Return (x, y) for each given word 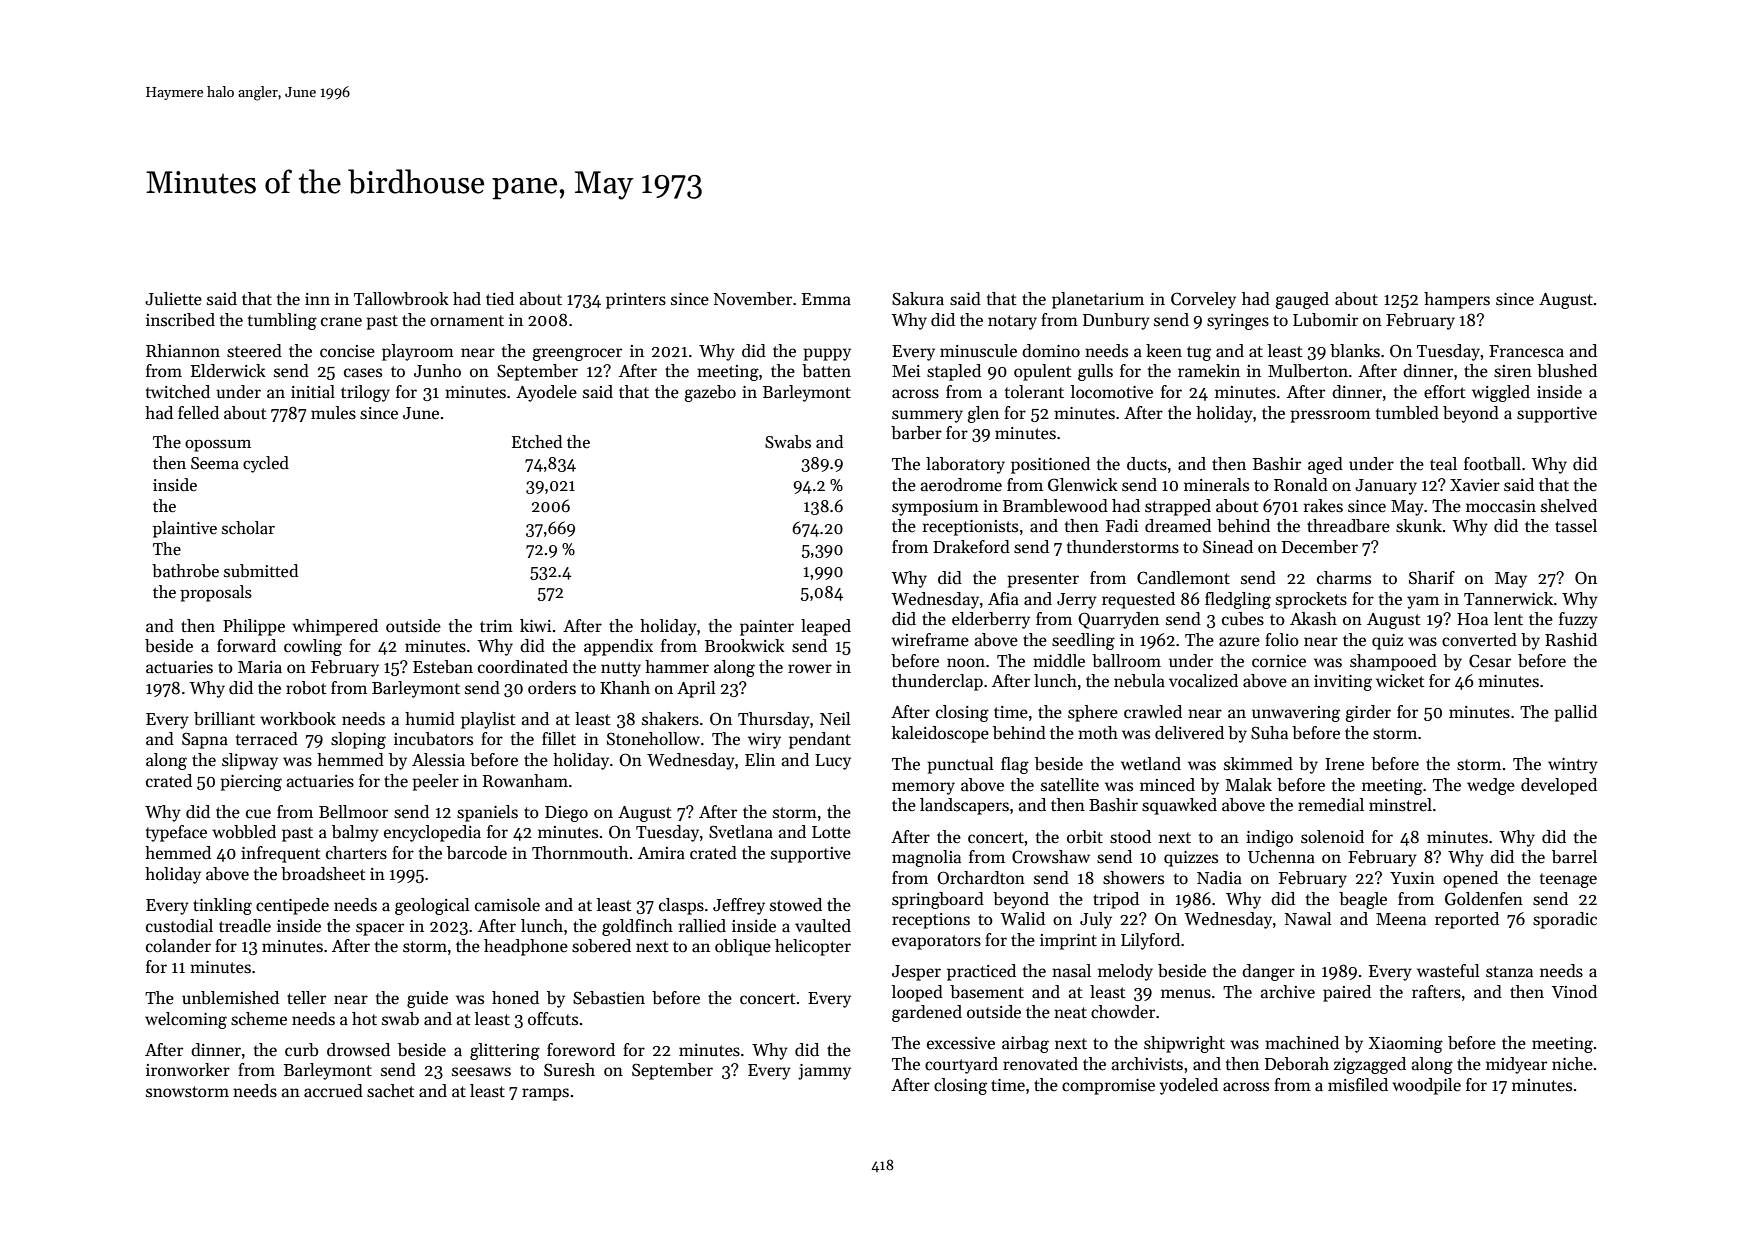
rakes (1323, 506)
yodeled (1188, 1086)
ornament (467, 321)
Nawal (1308, 919)
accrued (333, 1091)
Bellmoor (353, 812)
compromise (1108, 1087)
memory (923, 788)
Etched (537, 442)
